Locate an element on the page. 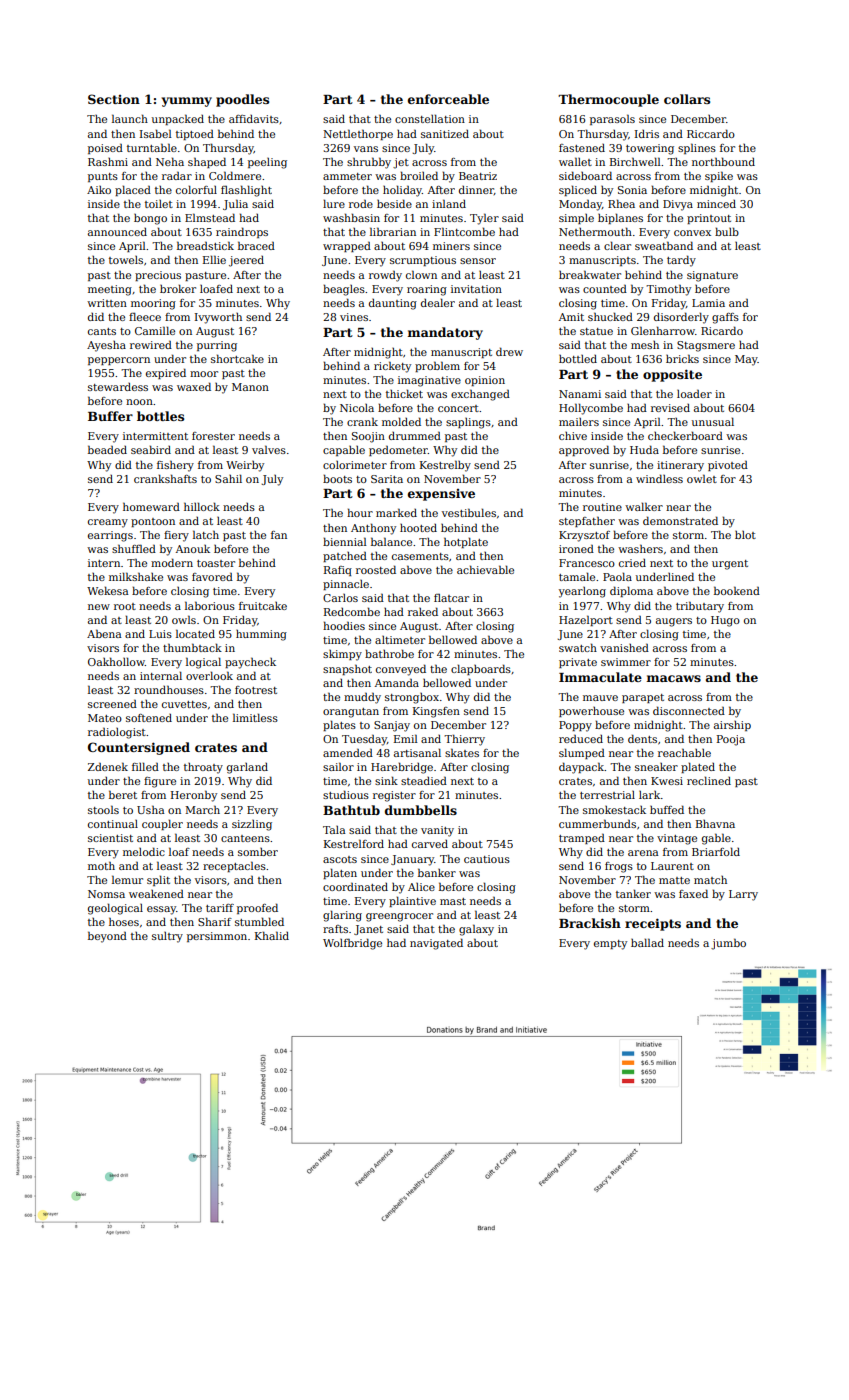 The width and height of the document is (849, 1400). Wolfbridge is located at coordinates (352, 944).
